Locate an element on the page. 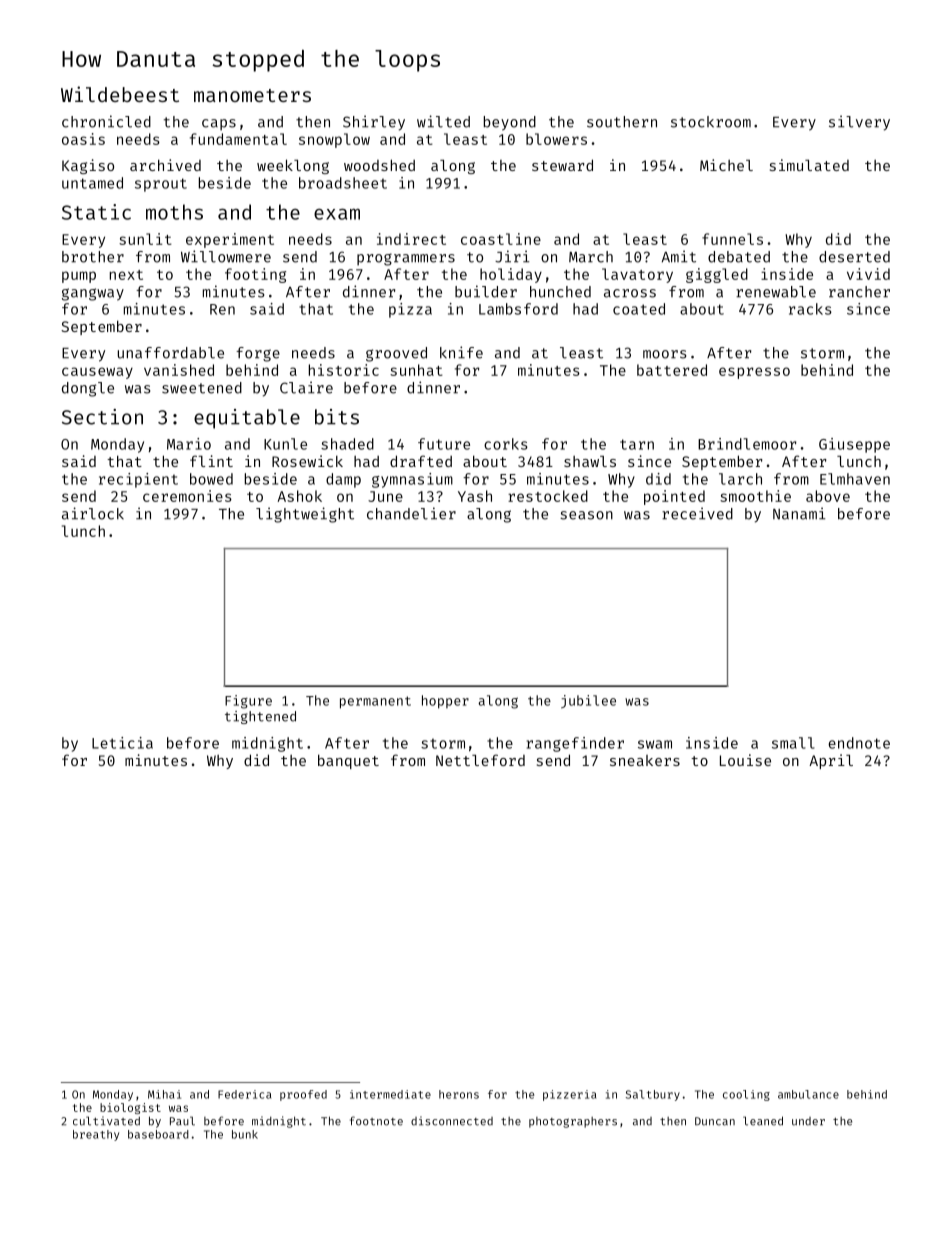  stockroom is located at coordinates (711, 122).
